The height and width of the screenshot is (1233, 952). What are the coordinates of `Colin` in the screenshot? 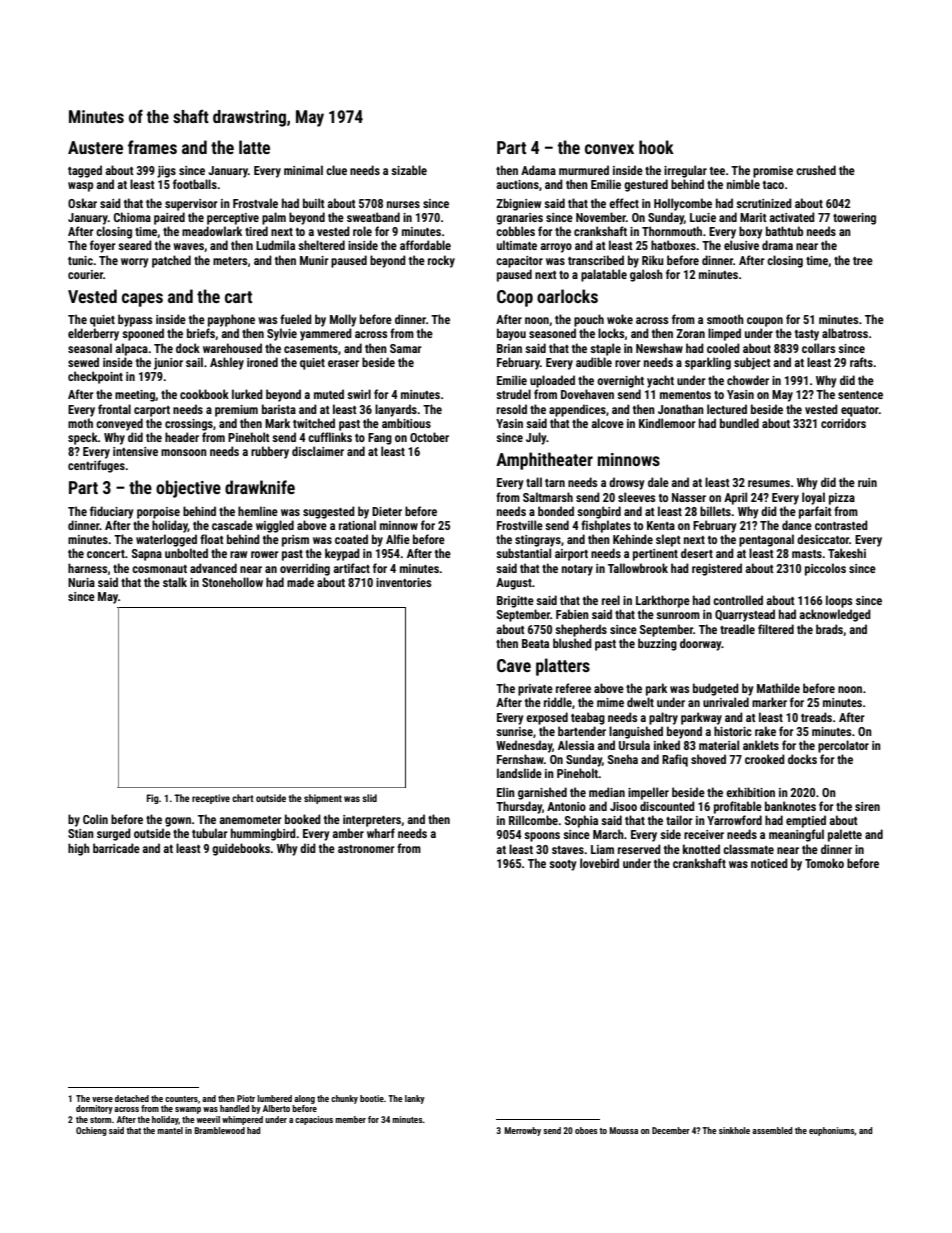 It's located at (95, 819).
